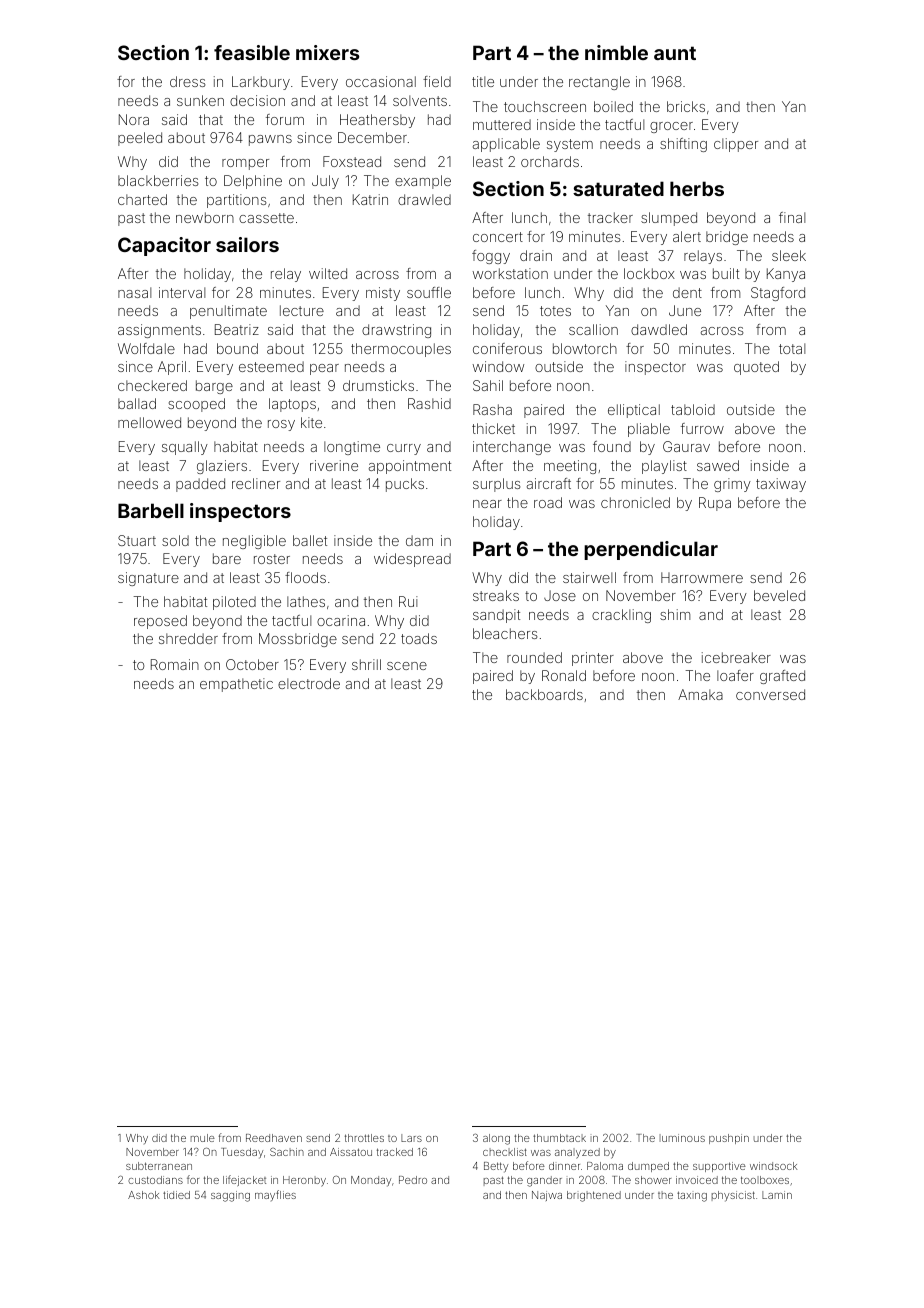 Image resolution: width=924 pixels, height=1308 pixels. I want to click on mule, so click(203, 1138).
